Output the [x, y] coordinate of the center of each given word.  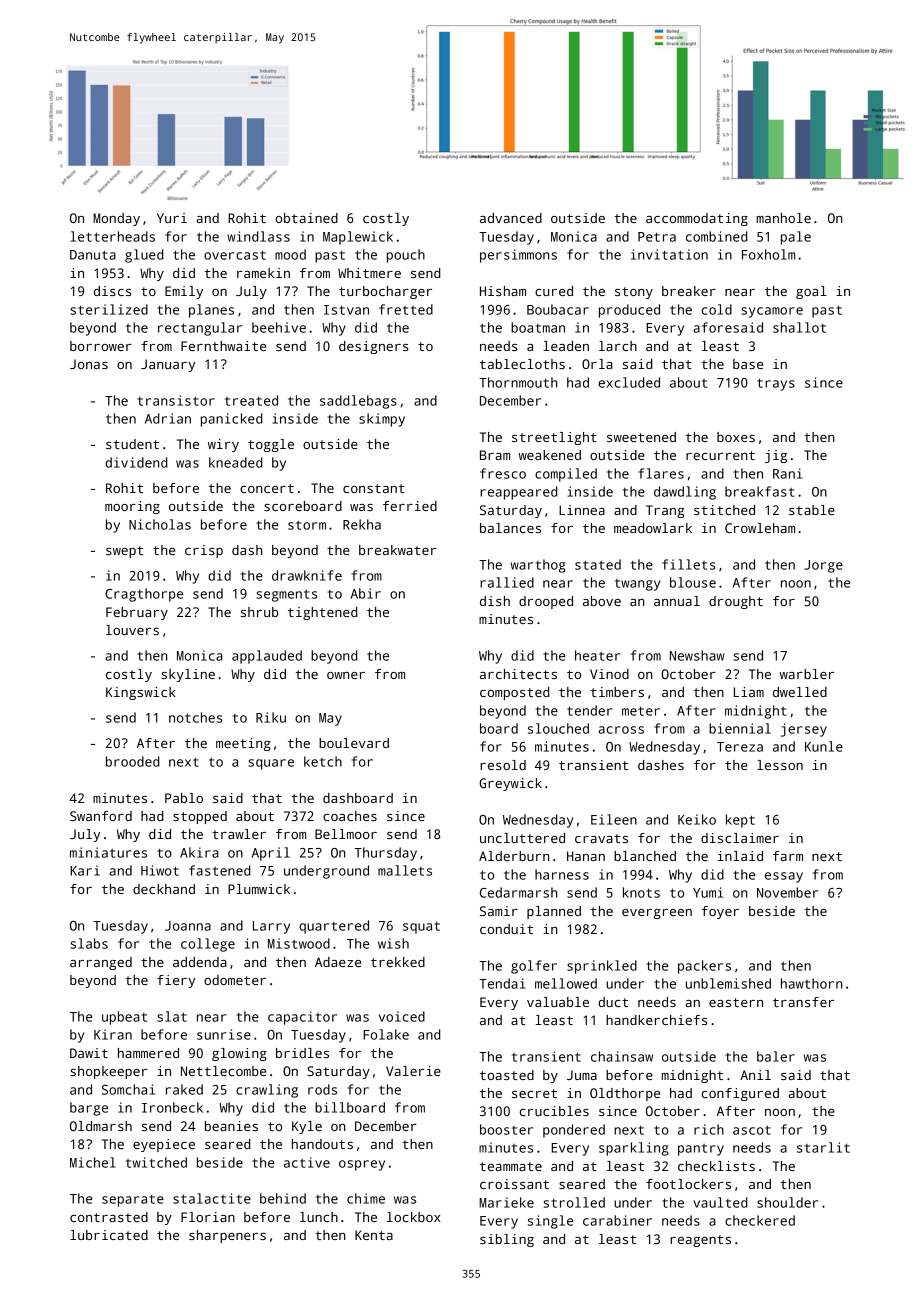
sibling [507, 1240]
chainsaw [622, 1056]
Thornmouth [518, 382]
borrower [101, 346]
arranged [101, 963]
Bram [495, 455]
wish [393, 943]
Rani [788, 473]
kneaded [235, 462]
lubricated [109, 1235]
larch [618, 346]
